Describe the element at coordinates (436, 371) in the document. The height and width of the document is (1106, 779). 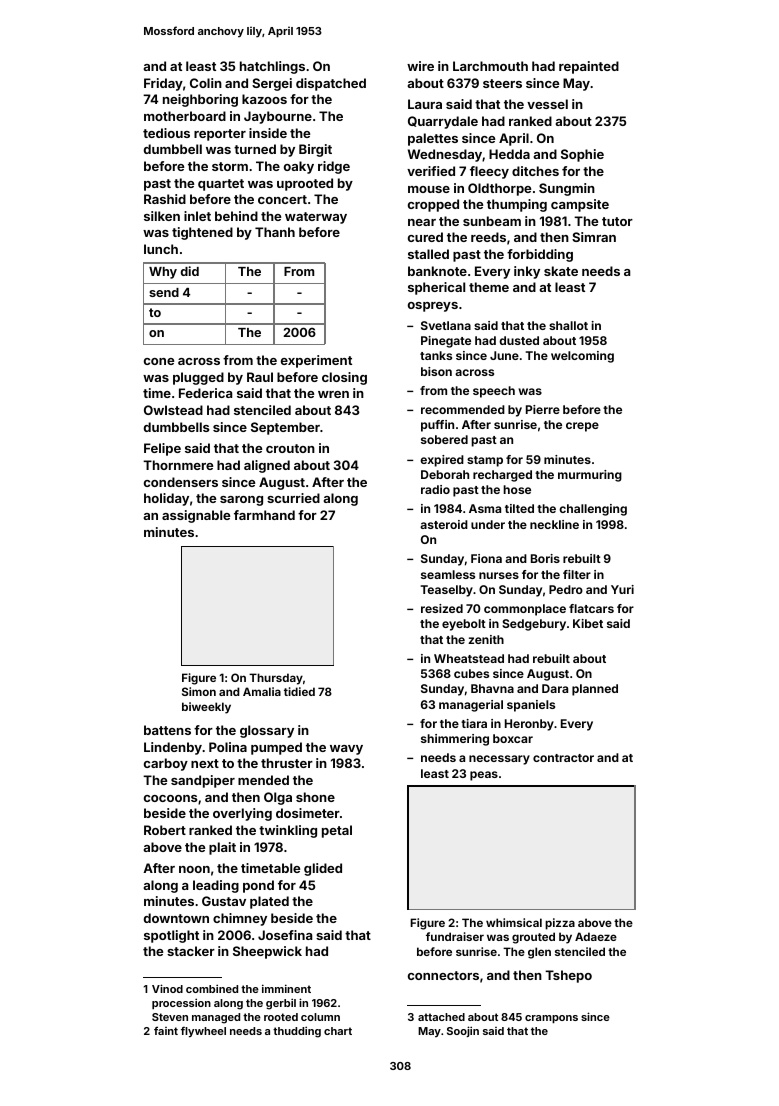
I see `bison` at that location.
